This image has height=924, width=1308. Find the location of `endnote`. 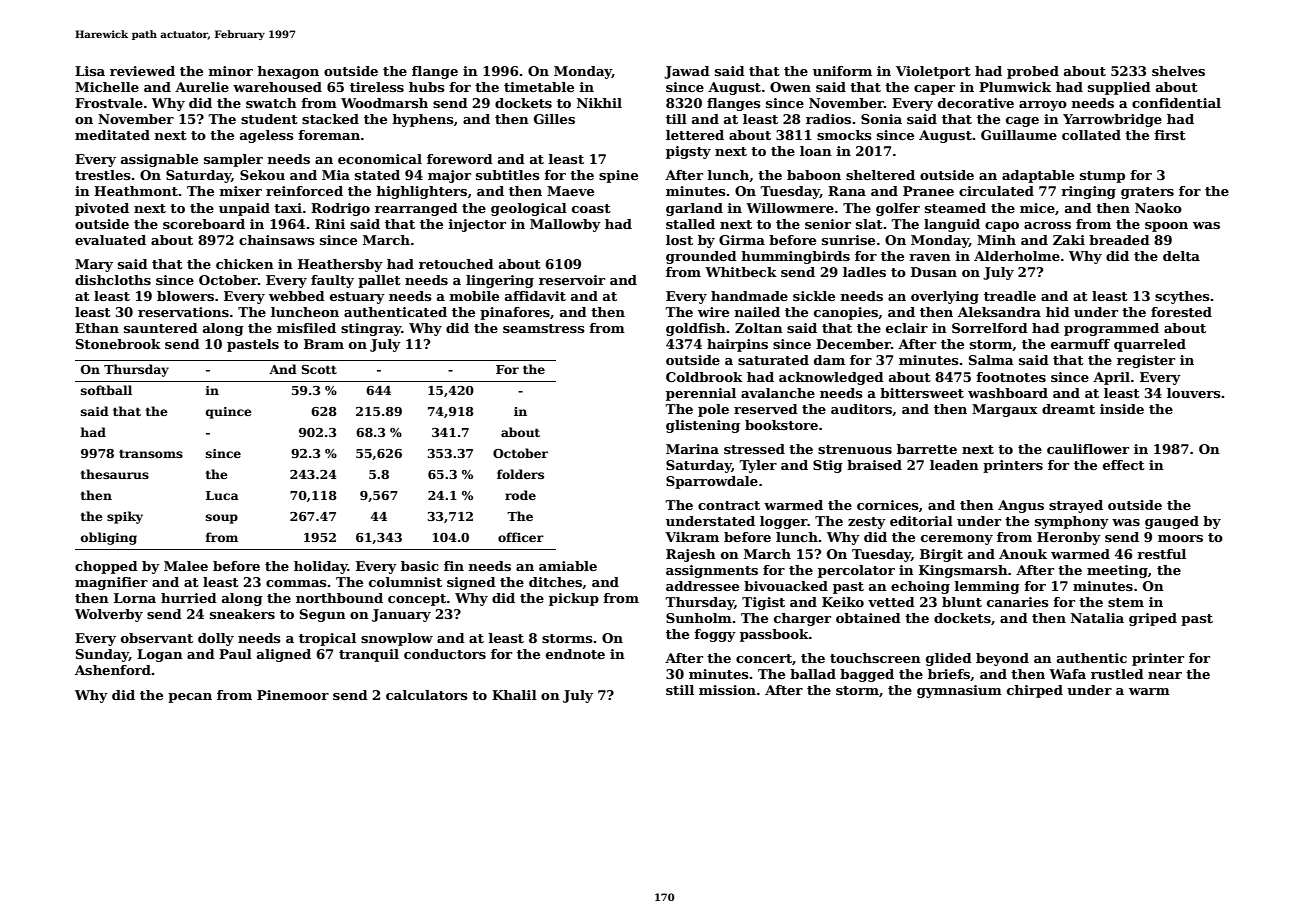

endnote is located at coordinates (575, 654).
